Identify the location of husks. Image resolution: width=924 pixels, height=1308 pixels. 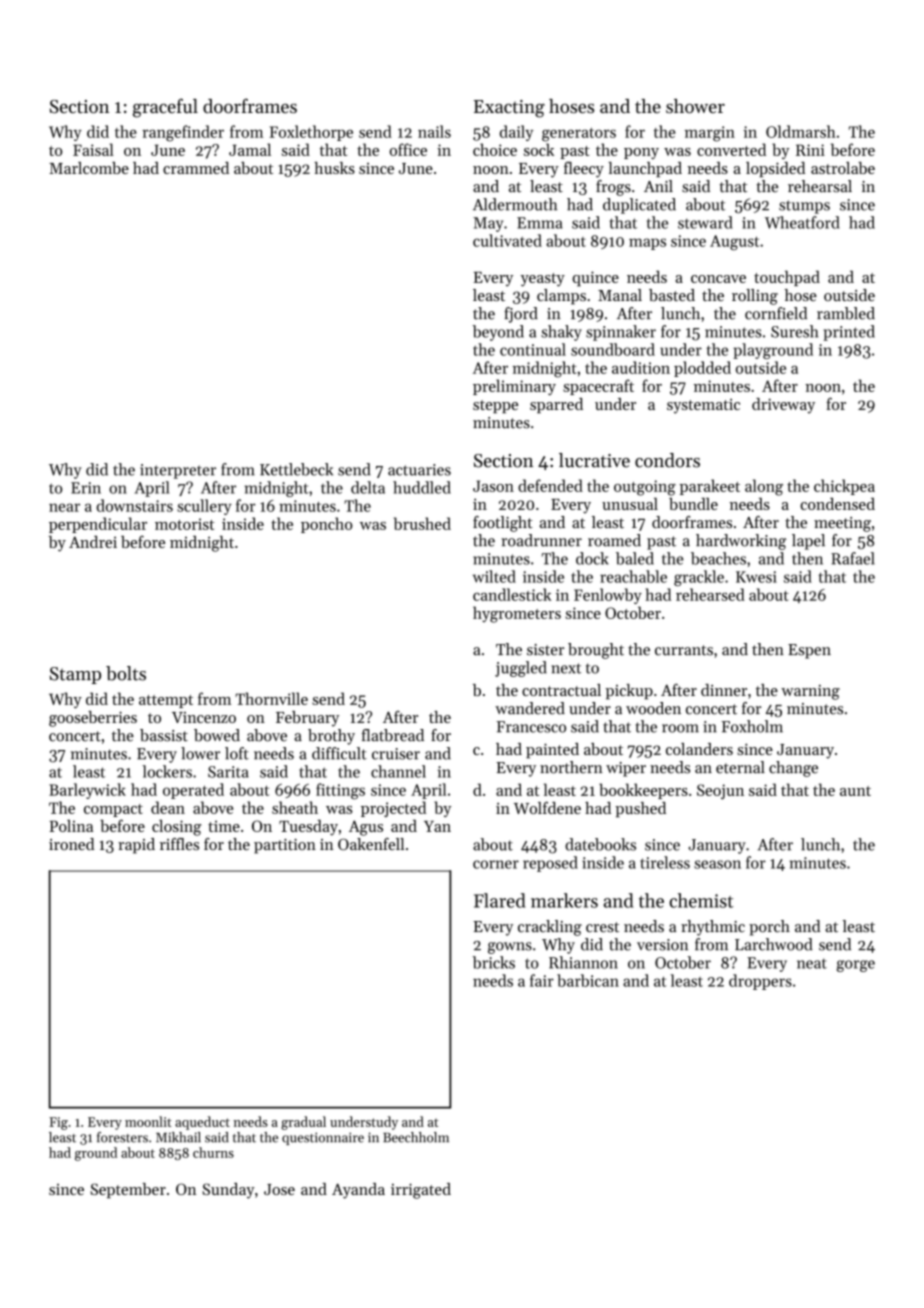
(334, 168).
